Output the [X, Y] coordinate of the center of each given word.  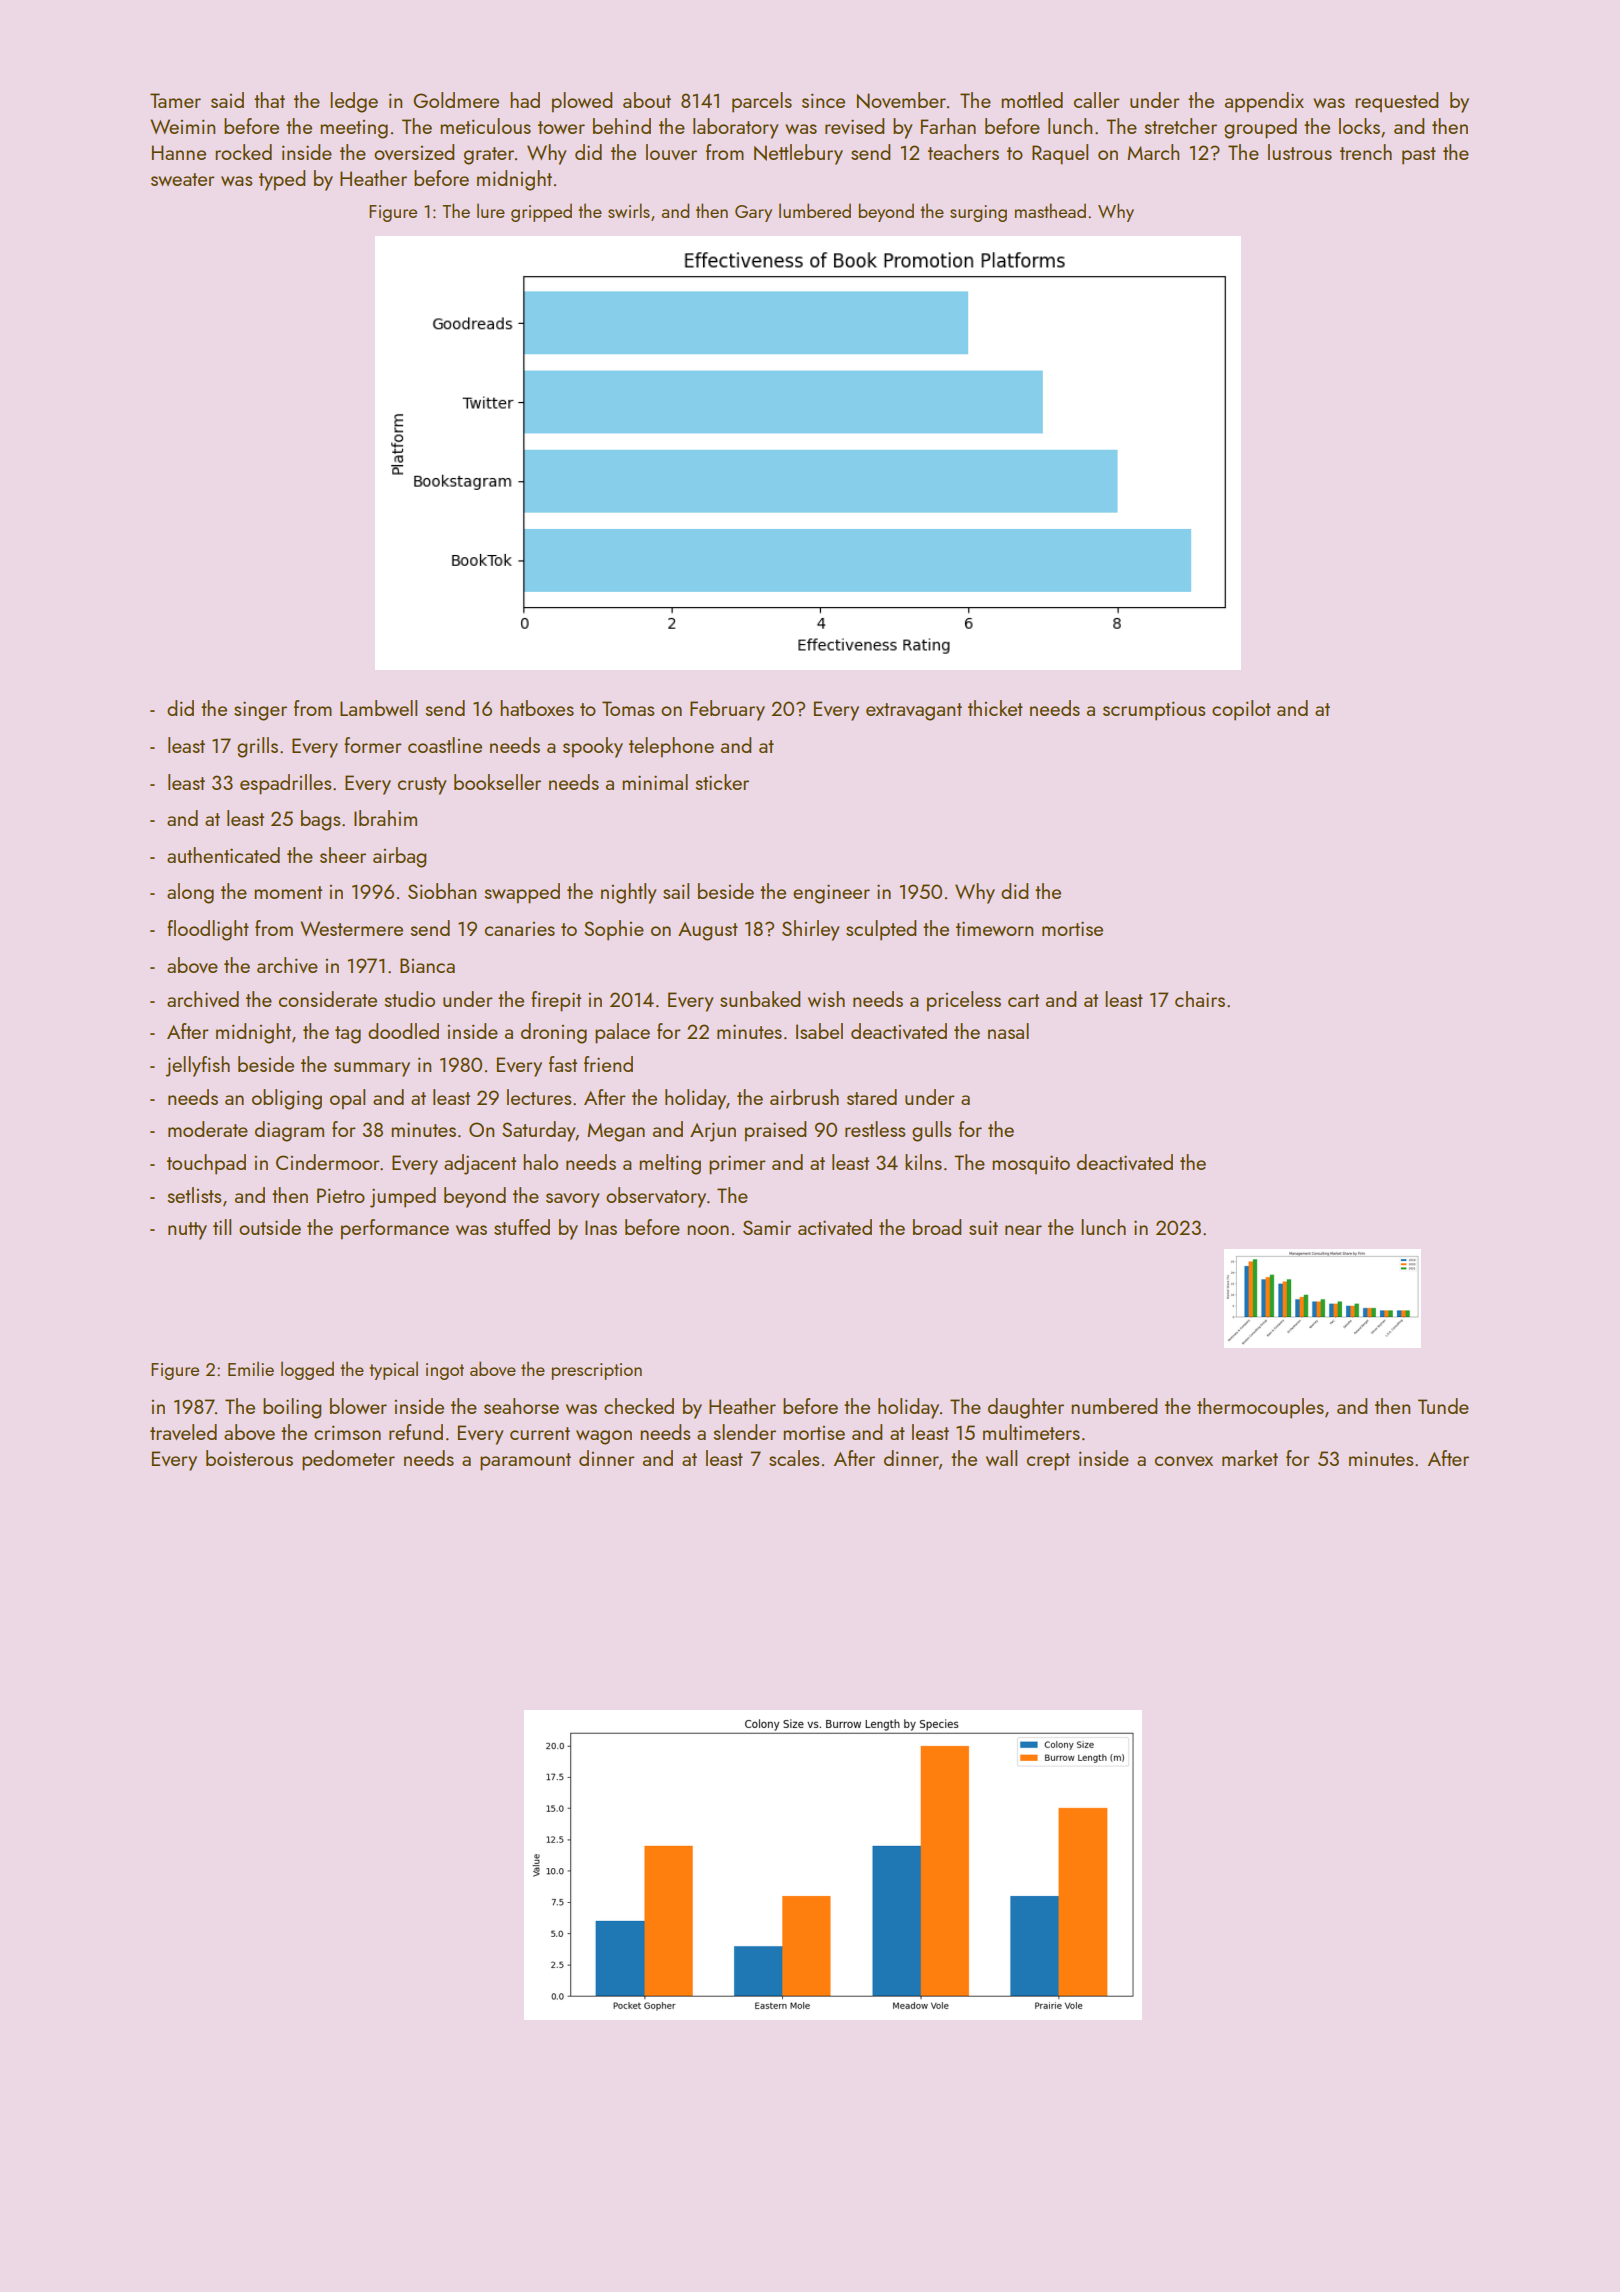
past [1419, 156]
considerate [328, 999]
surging [978, 213]
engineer [831, 894]
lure [491, 210]
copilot [1241, 710]
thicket [995, 708]
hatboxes [537, 708]
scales [794, 1458]
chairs [1200, 999]
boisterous [249, 1458]
